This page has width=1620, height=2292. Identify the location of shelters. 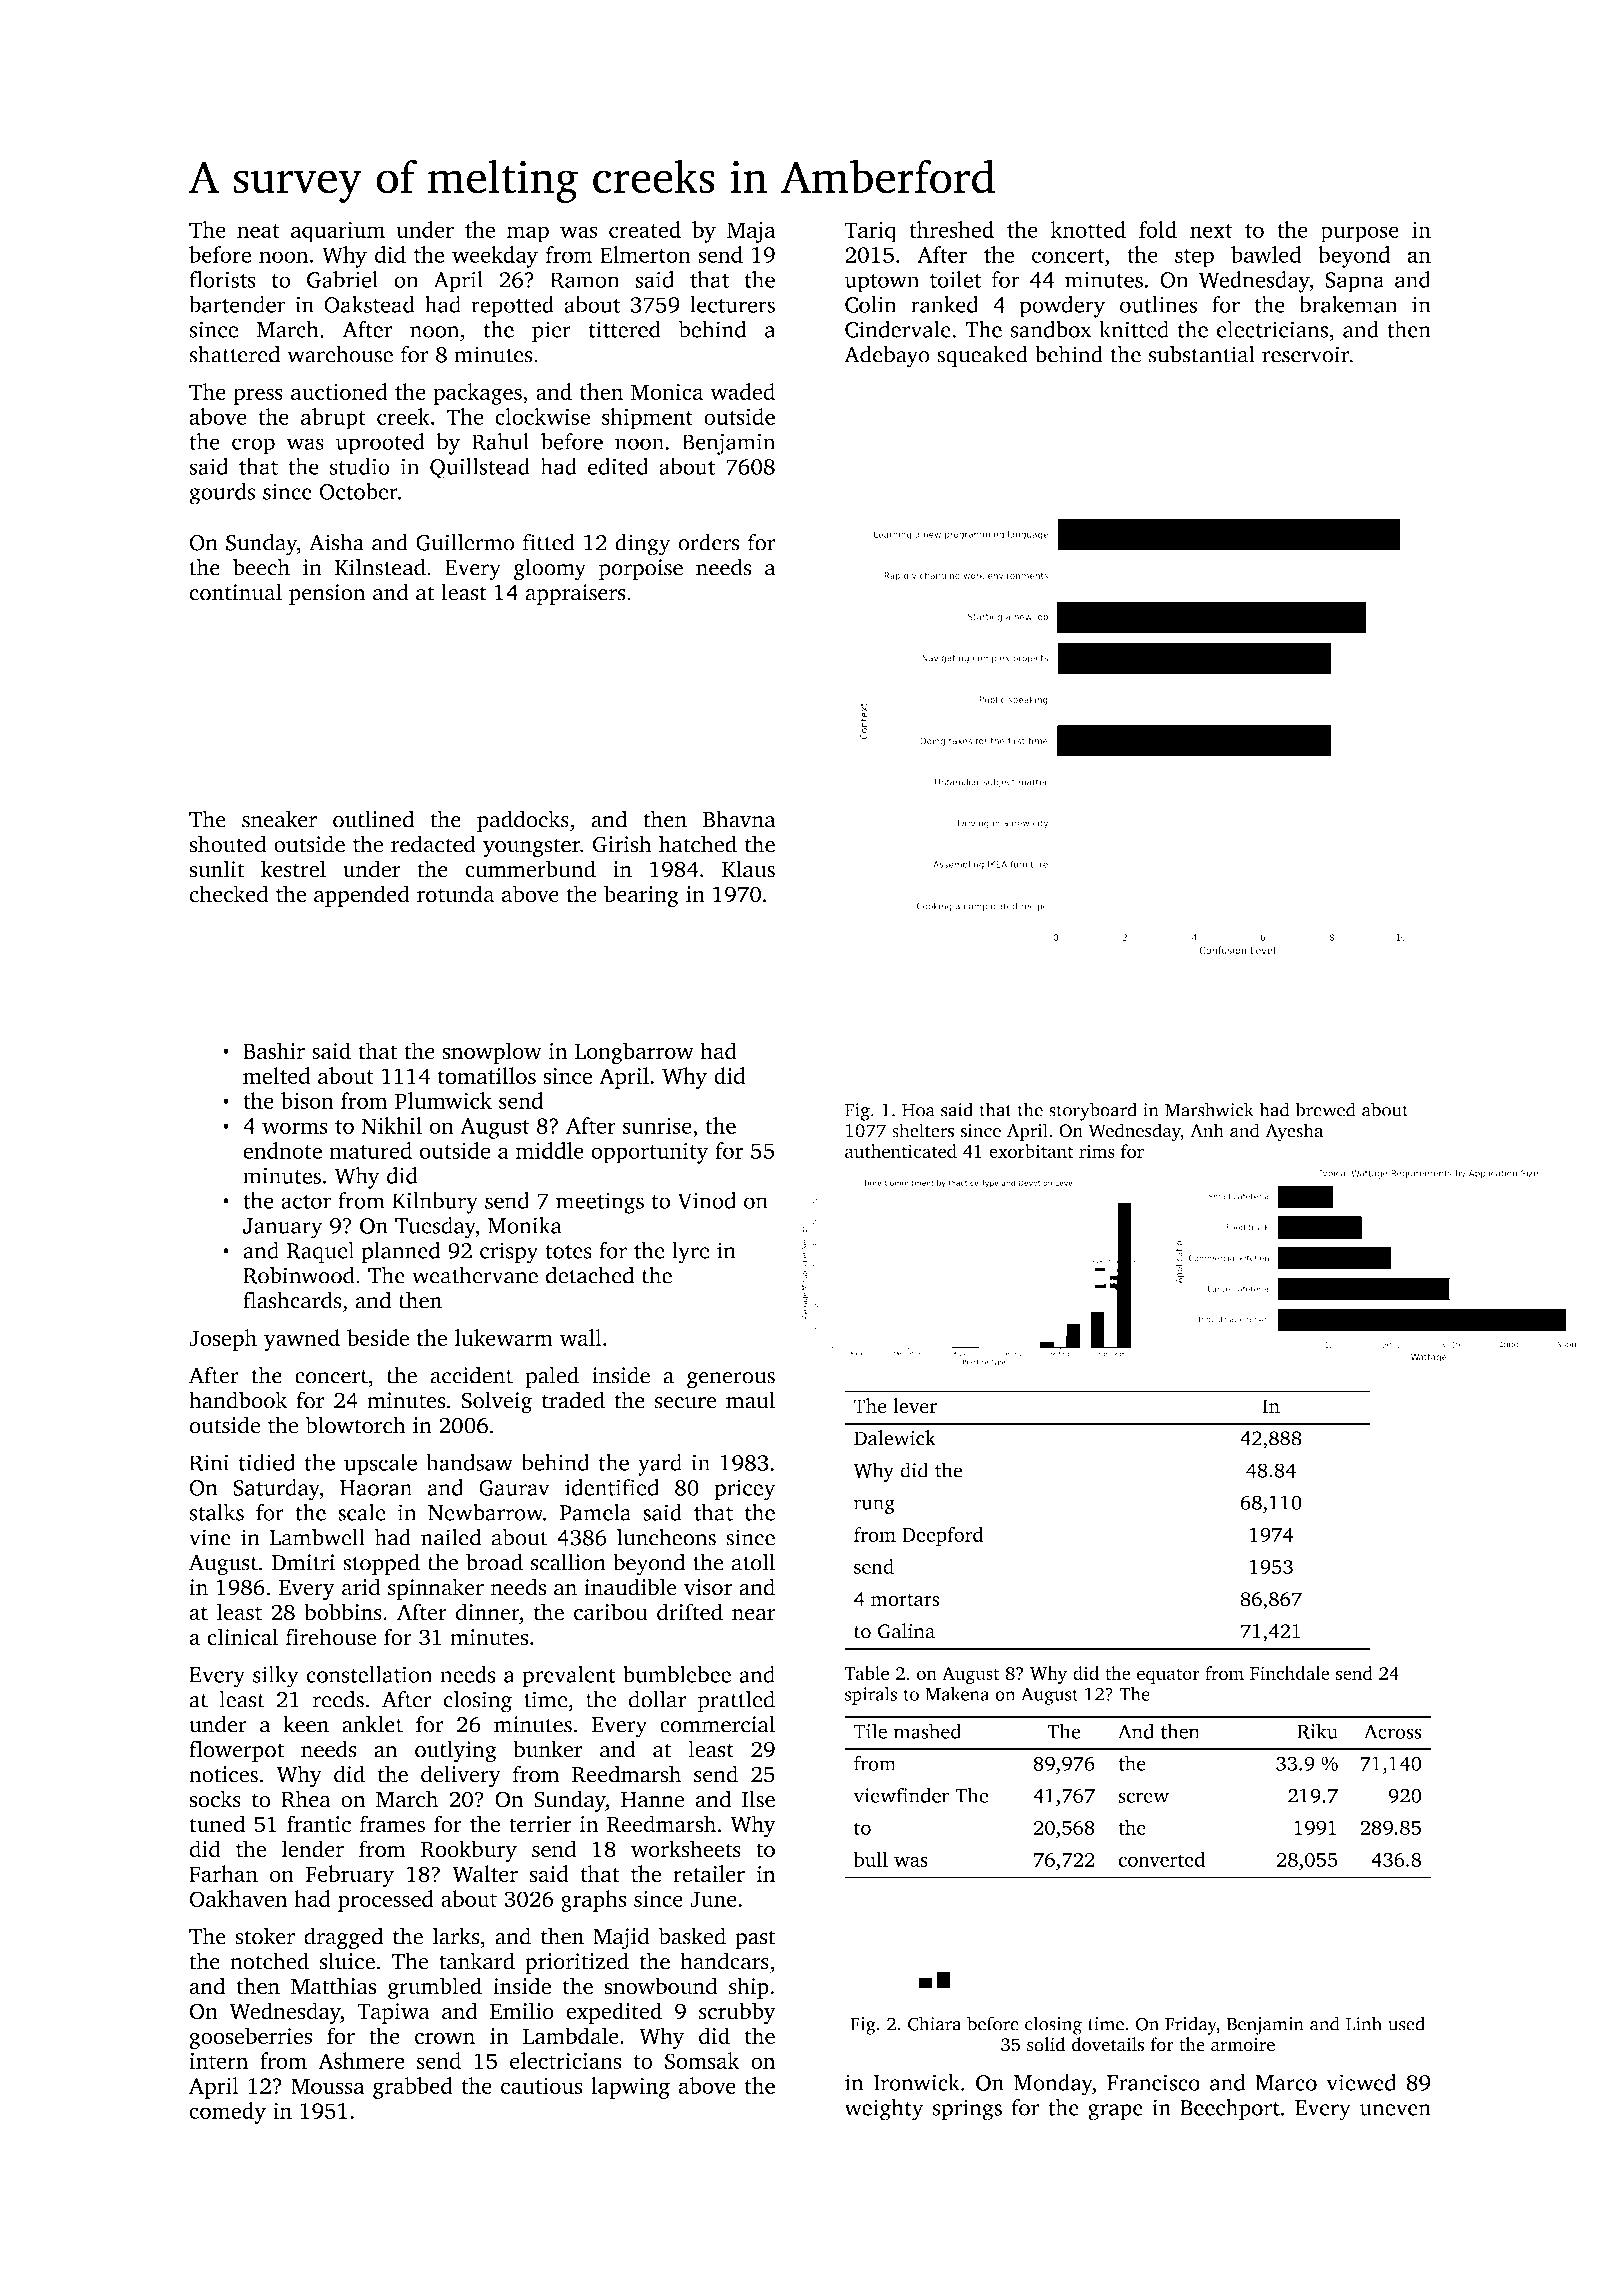
(923, 1130).
